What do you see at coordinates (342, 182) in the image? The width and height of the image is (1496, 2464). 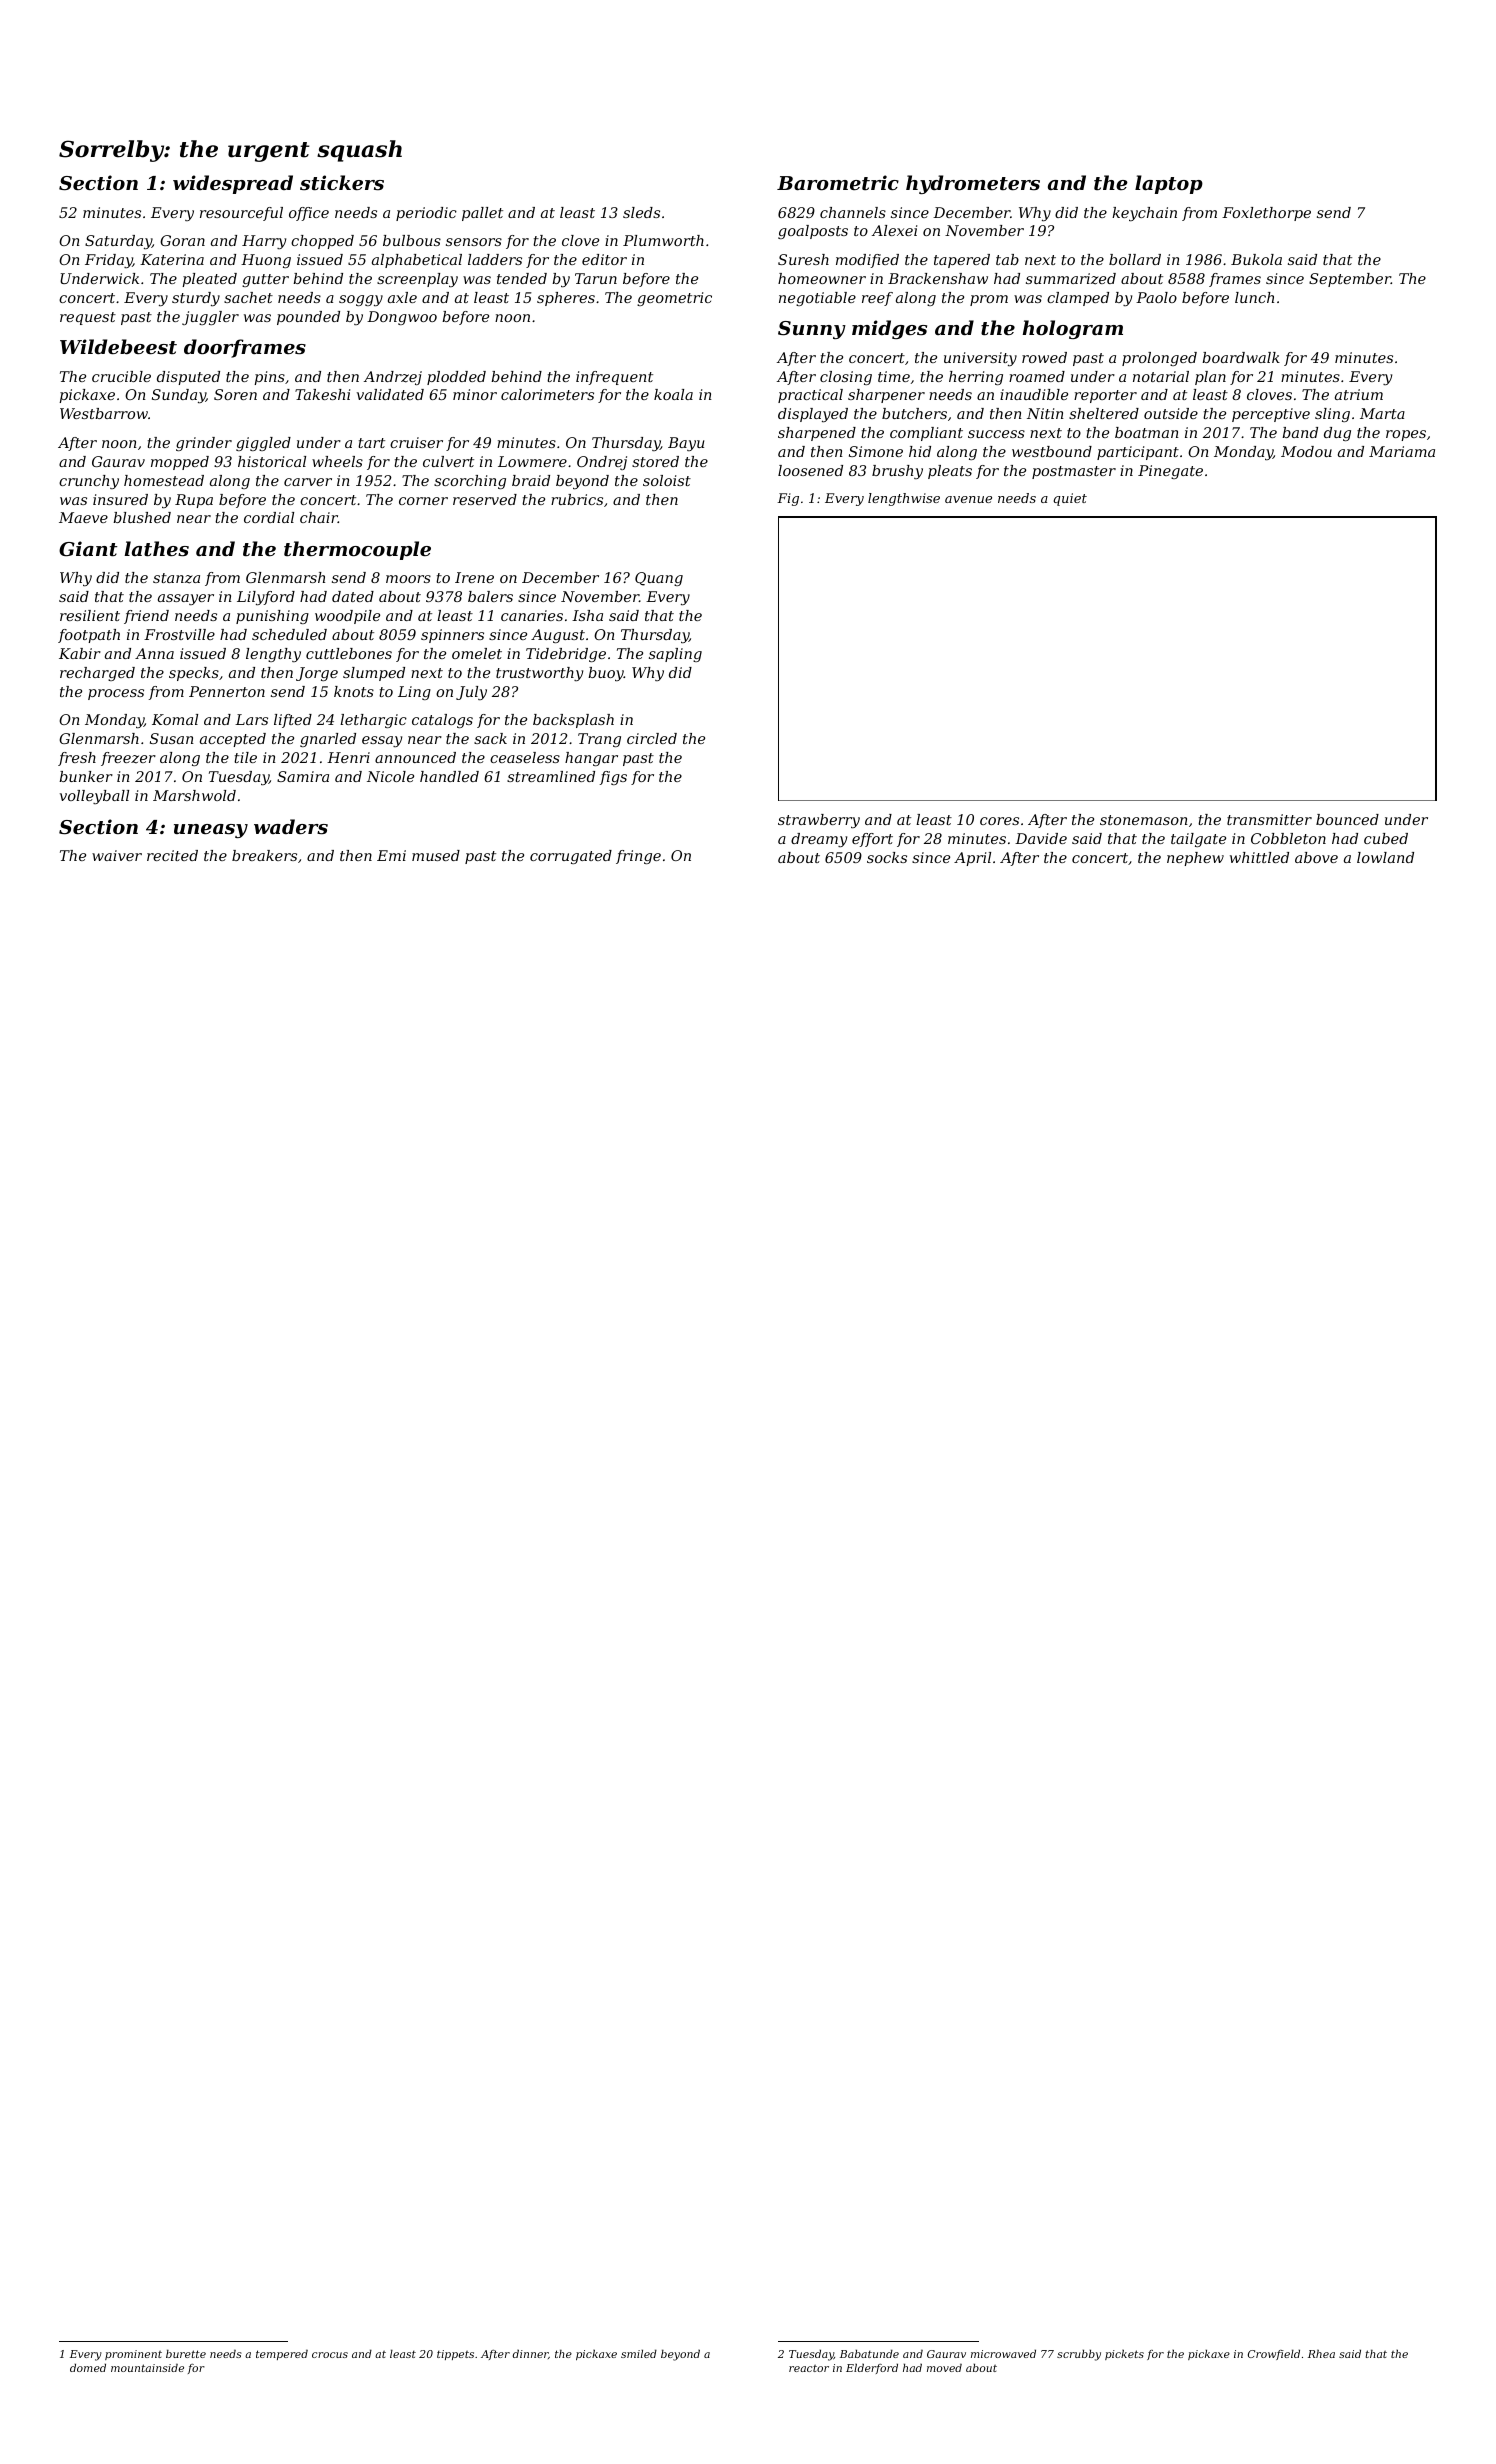 I see `stickers` at bounding box center [342, 182].
